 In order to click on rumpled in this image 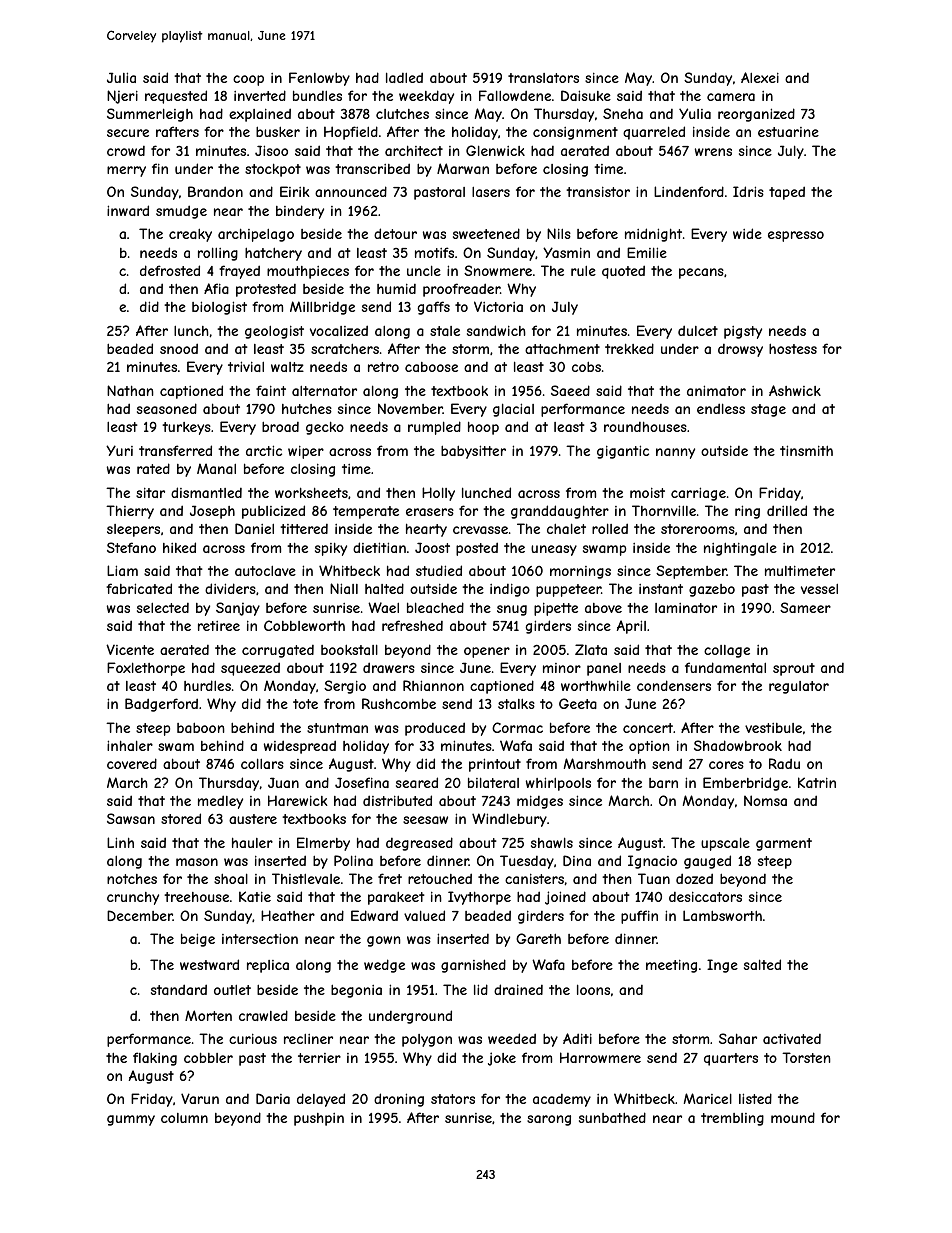, I will do `click(434, 428)`.
